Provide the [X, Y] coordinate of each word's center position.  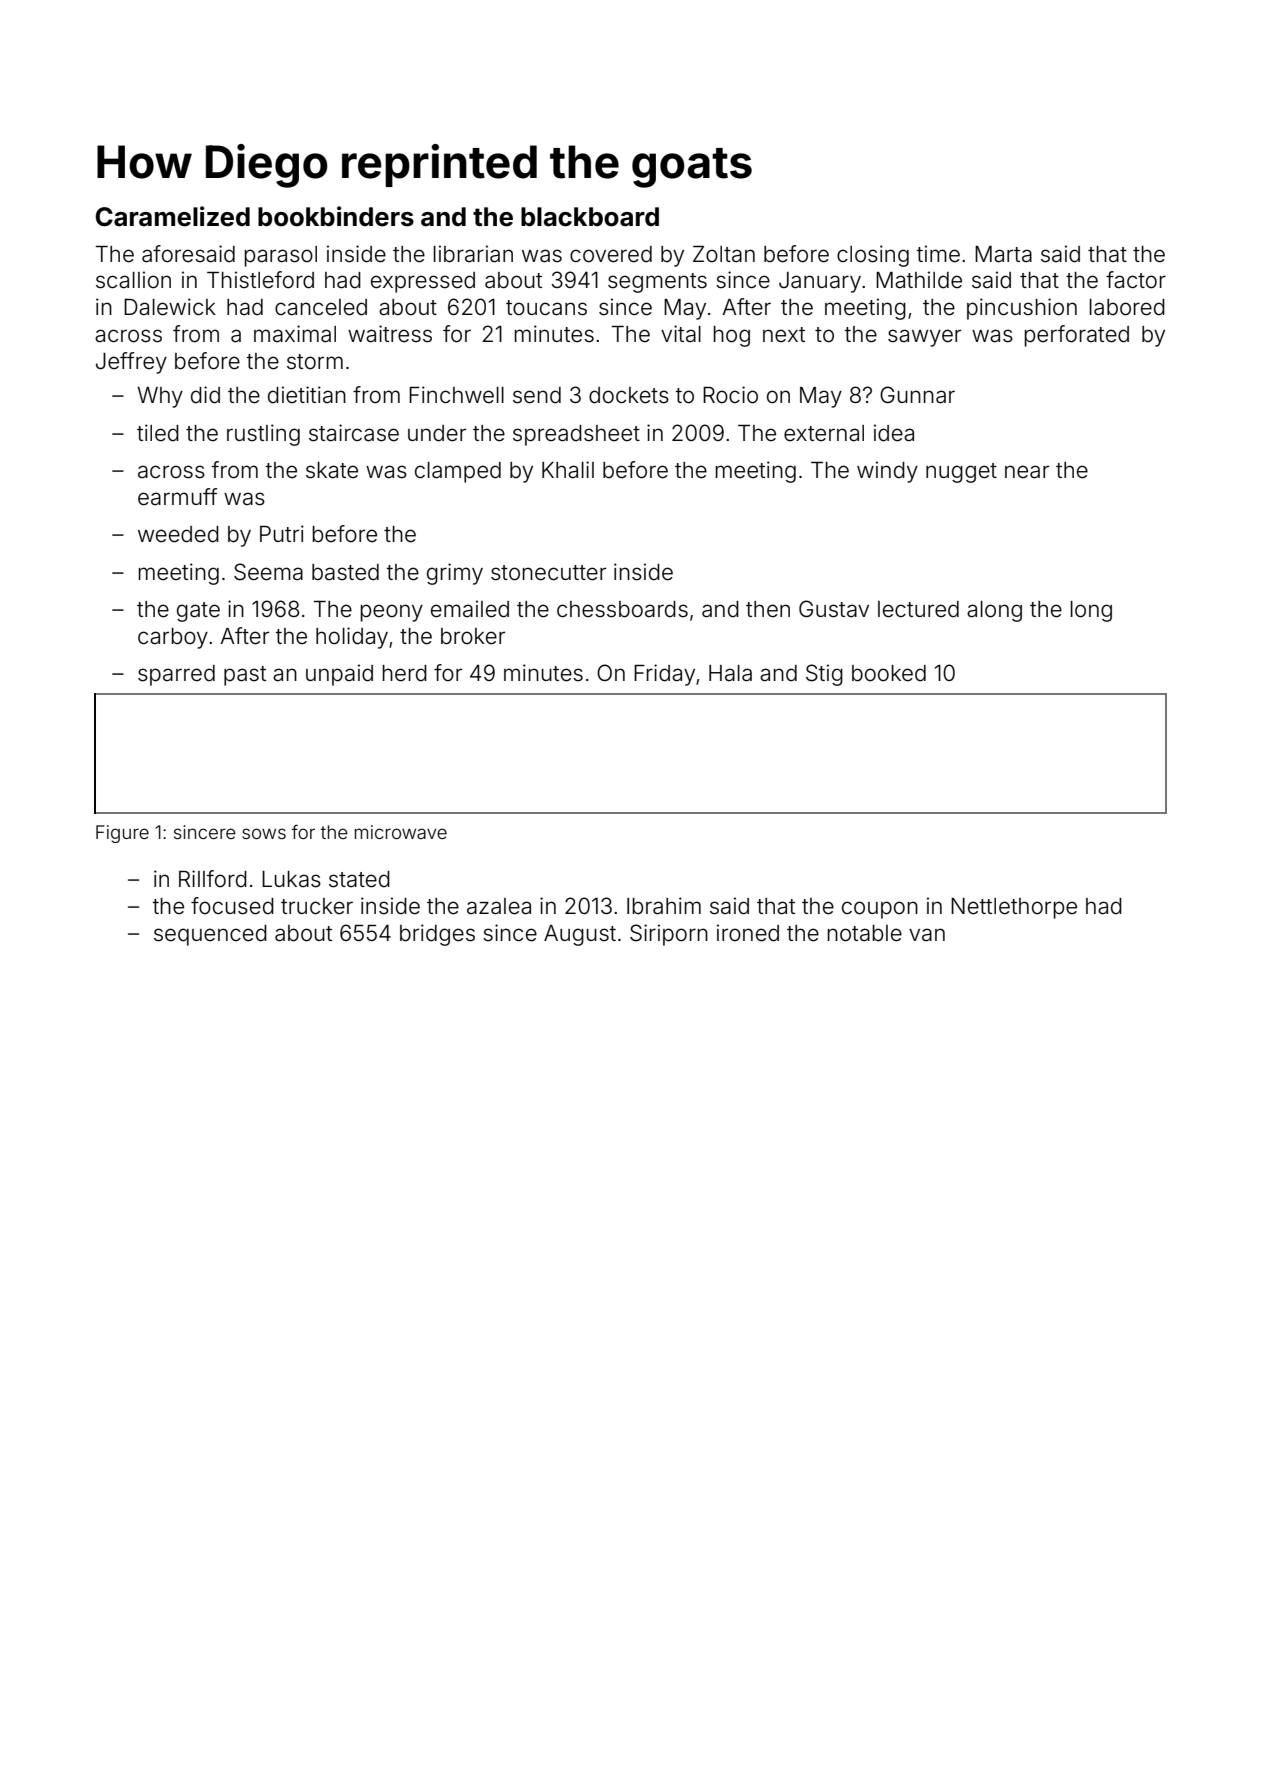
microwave [401, 832]
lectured [918, 609]
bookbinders [336, 216]
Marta [1003, 254]
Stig [824, 675]
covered [611, 254]
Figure [122, 834]
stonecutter [548, 573]
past [245, 676]
